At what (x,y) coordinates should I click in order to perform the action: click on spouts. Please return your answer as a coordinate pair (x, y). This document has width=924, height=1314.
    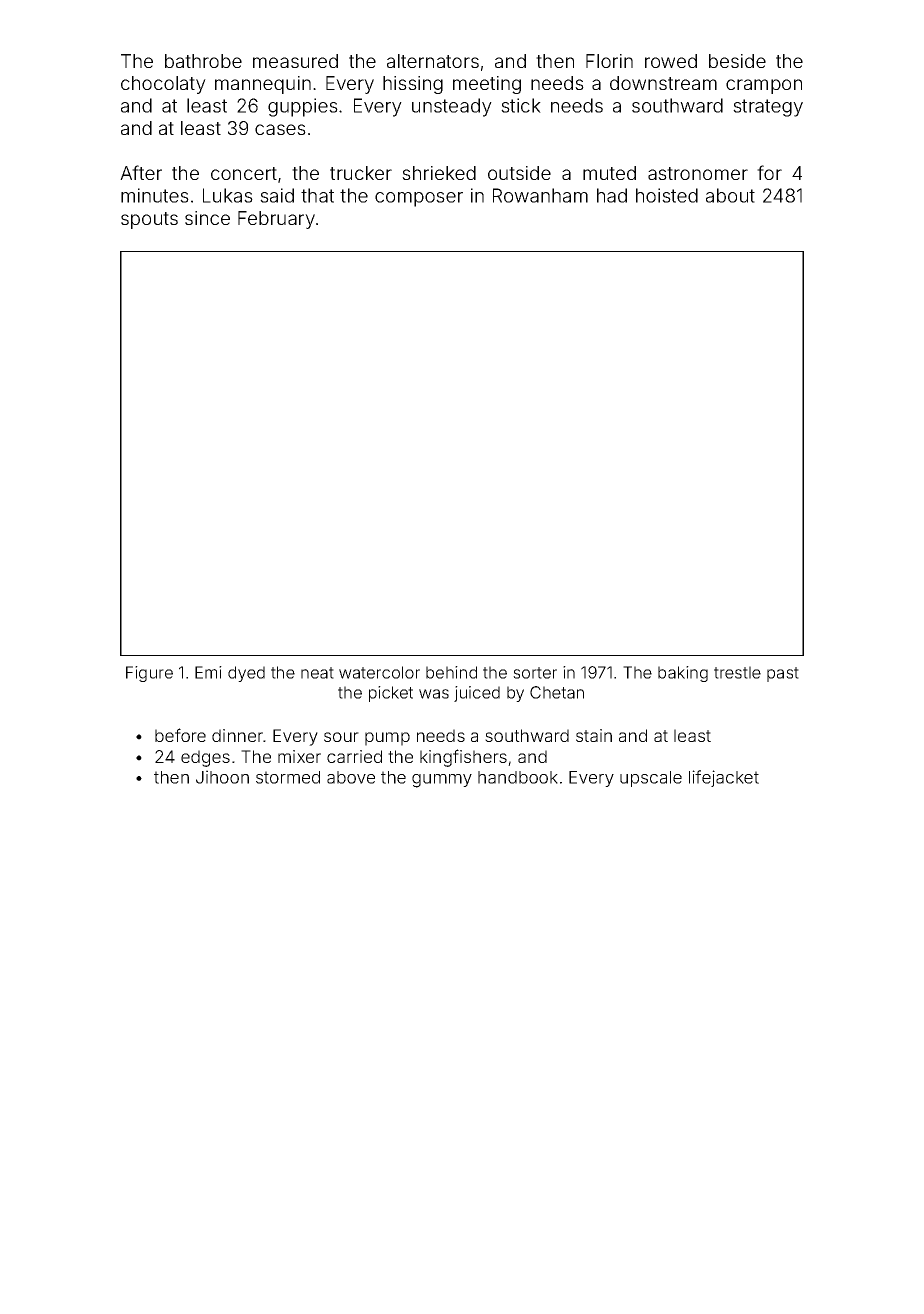
    Looking at the image, I should click on (149, 220).
